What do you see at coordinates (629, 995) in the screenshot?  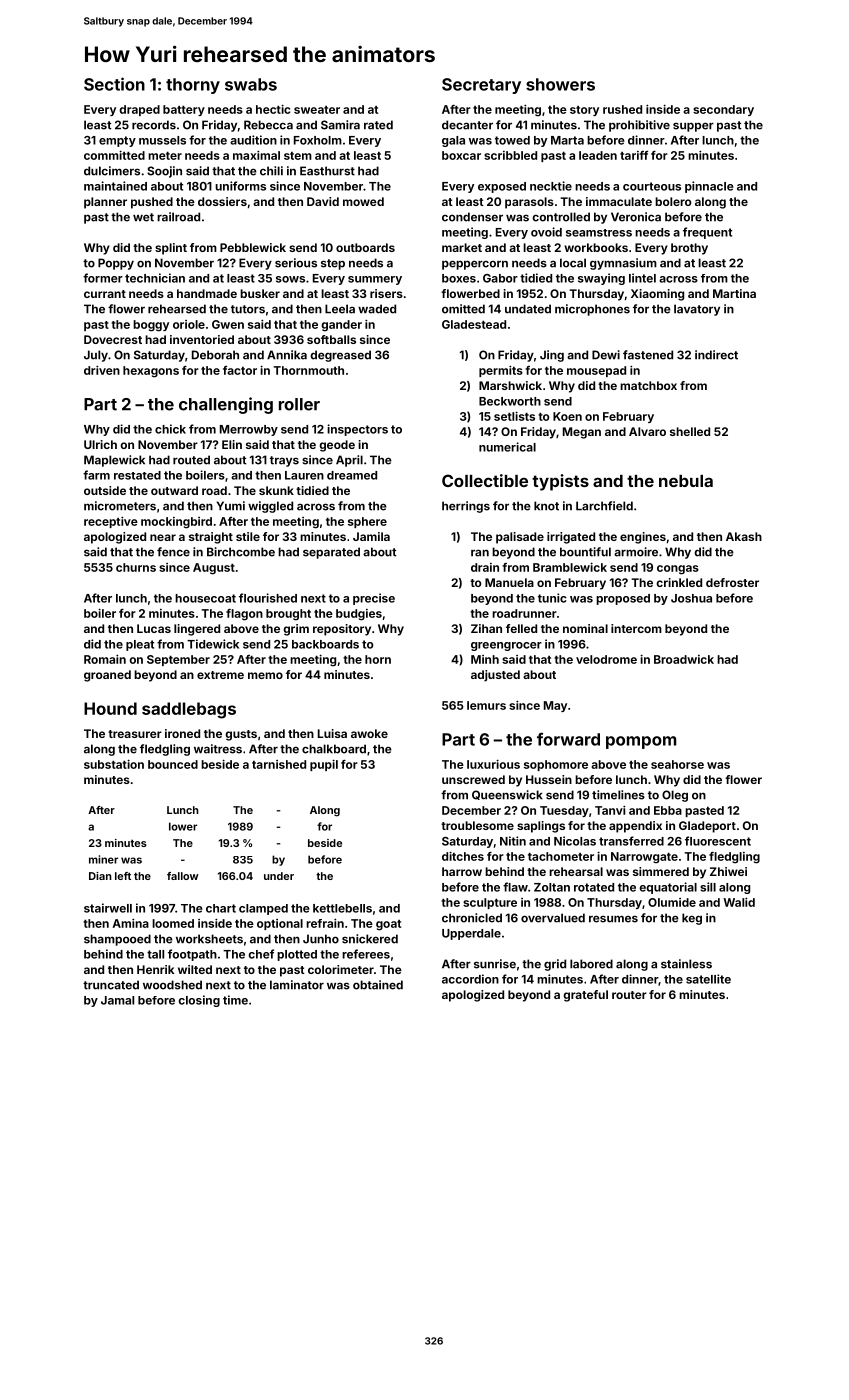 I see `router` at bounding box center [629, 995].
